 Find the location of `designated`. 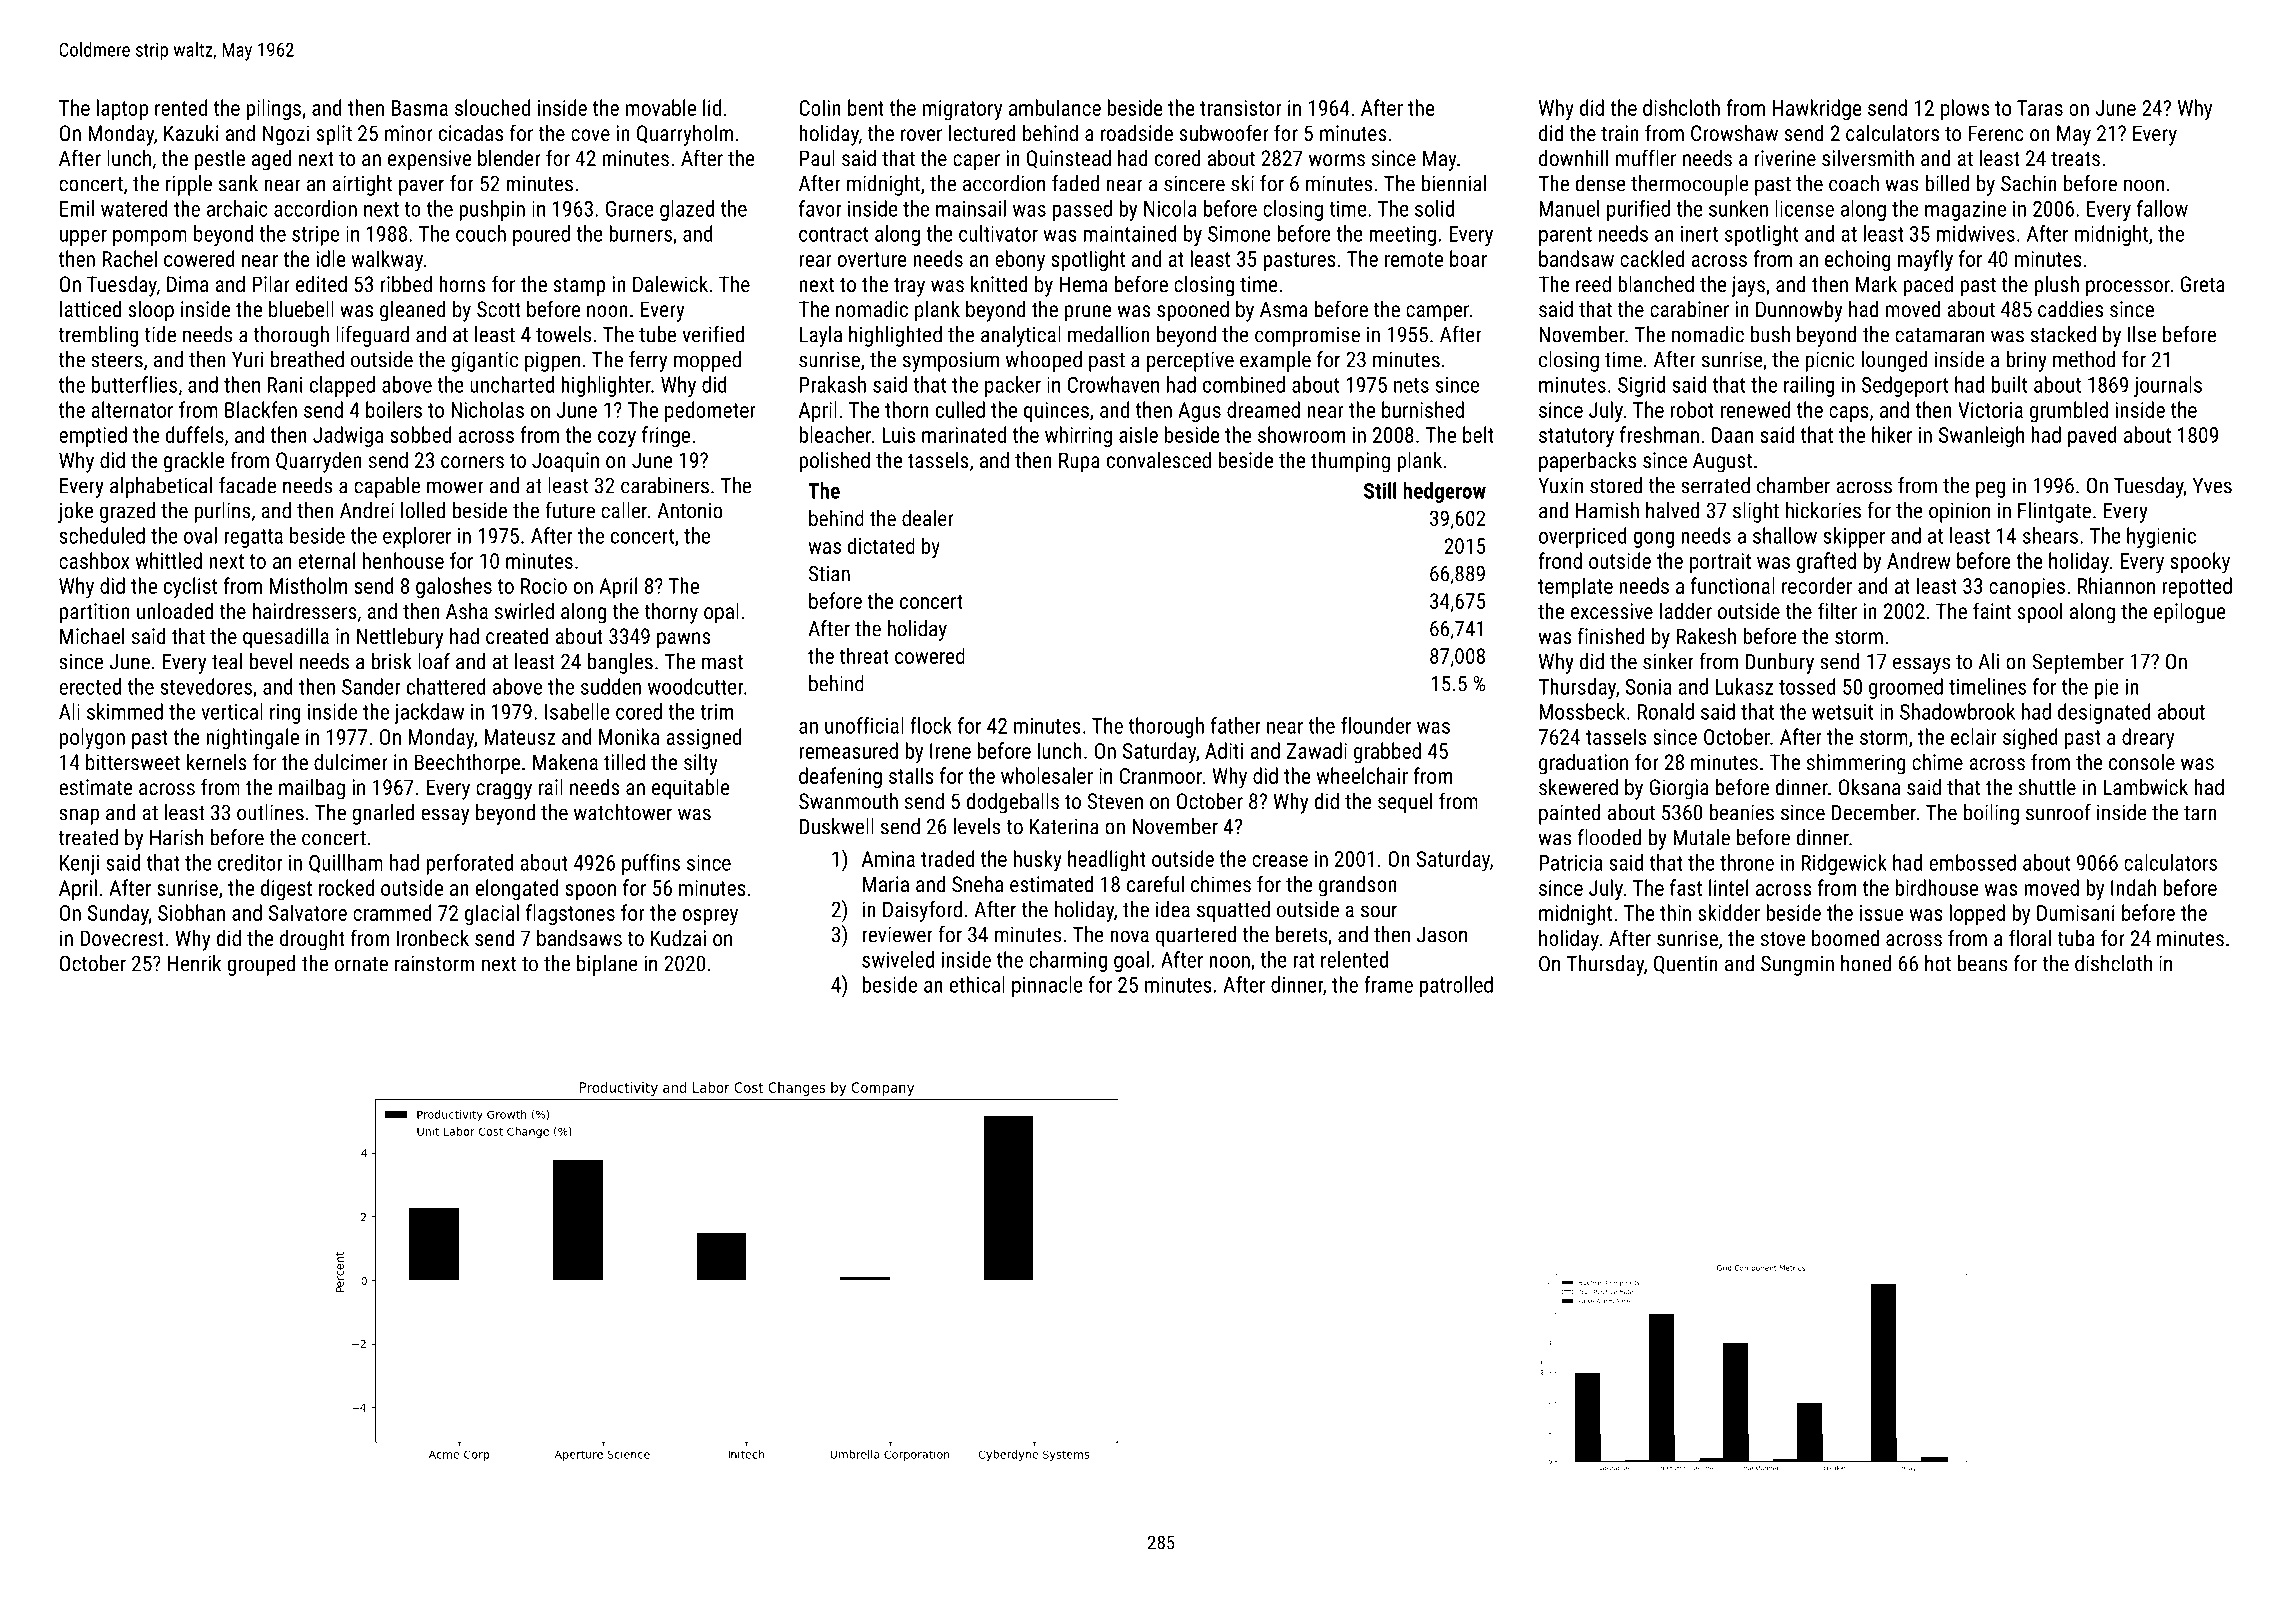

designated is located at coordinates (2104, 713).
